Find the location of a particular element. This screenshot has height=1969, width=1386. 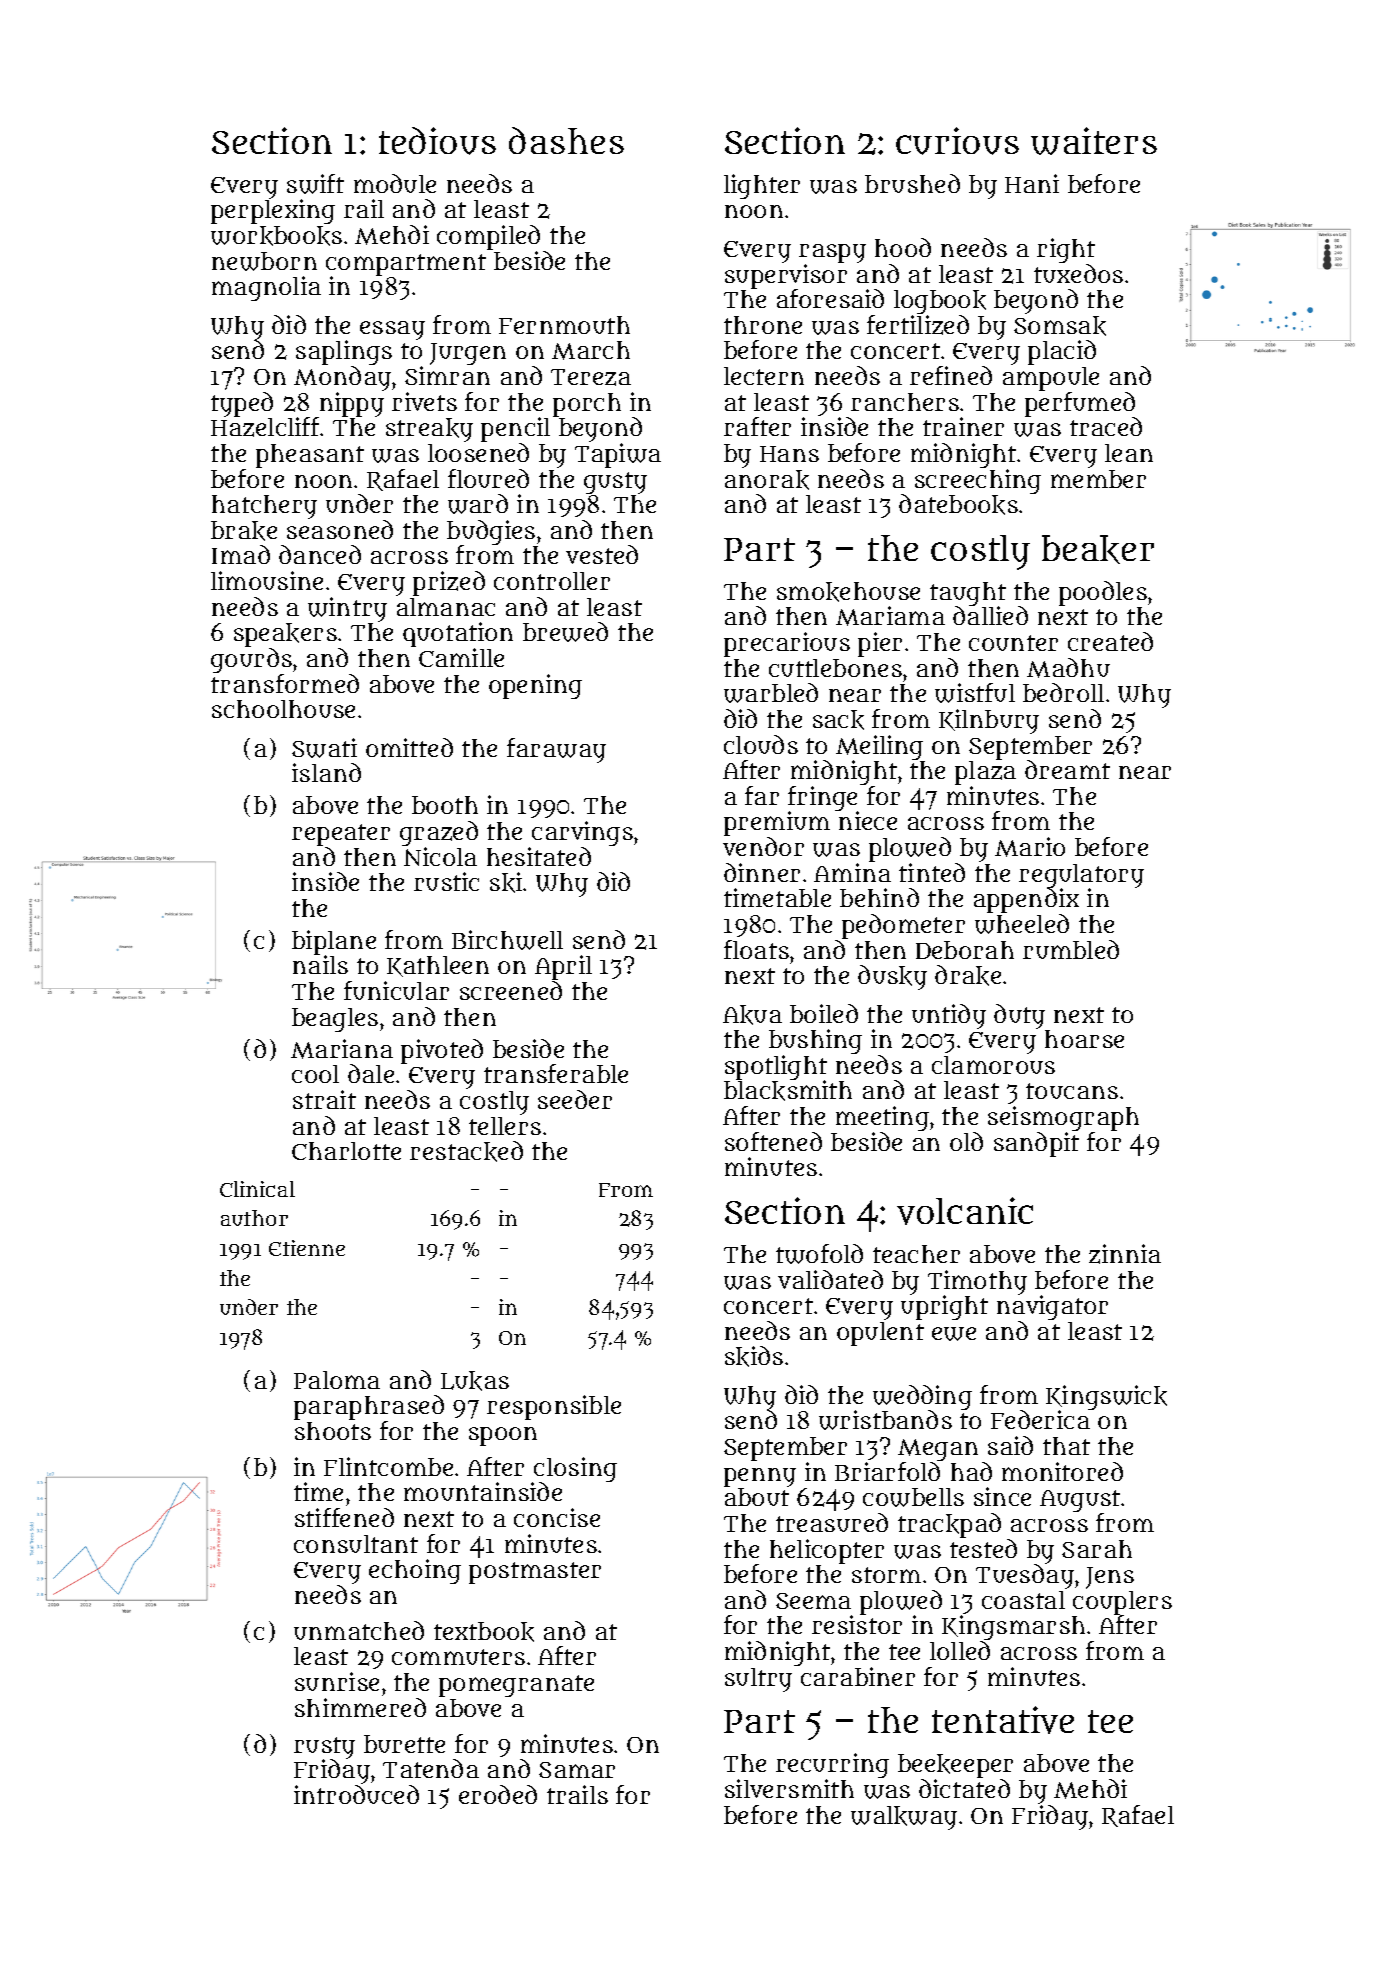

burette is located at coordinates (404, 1744).
